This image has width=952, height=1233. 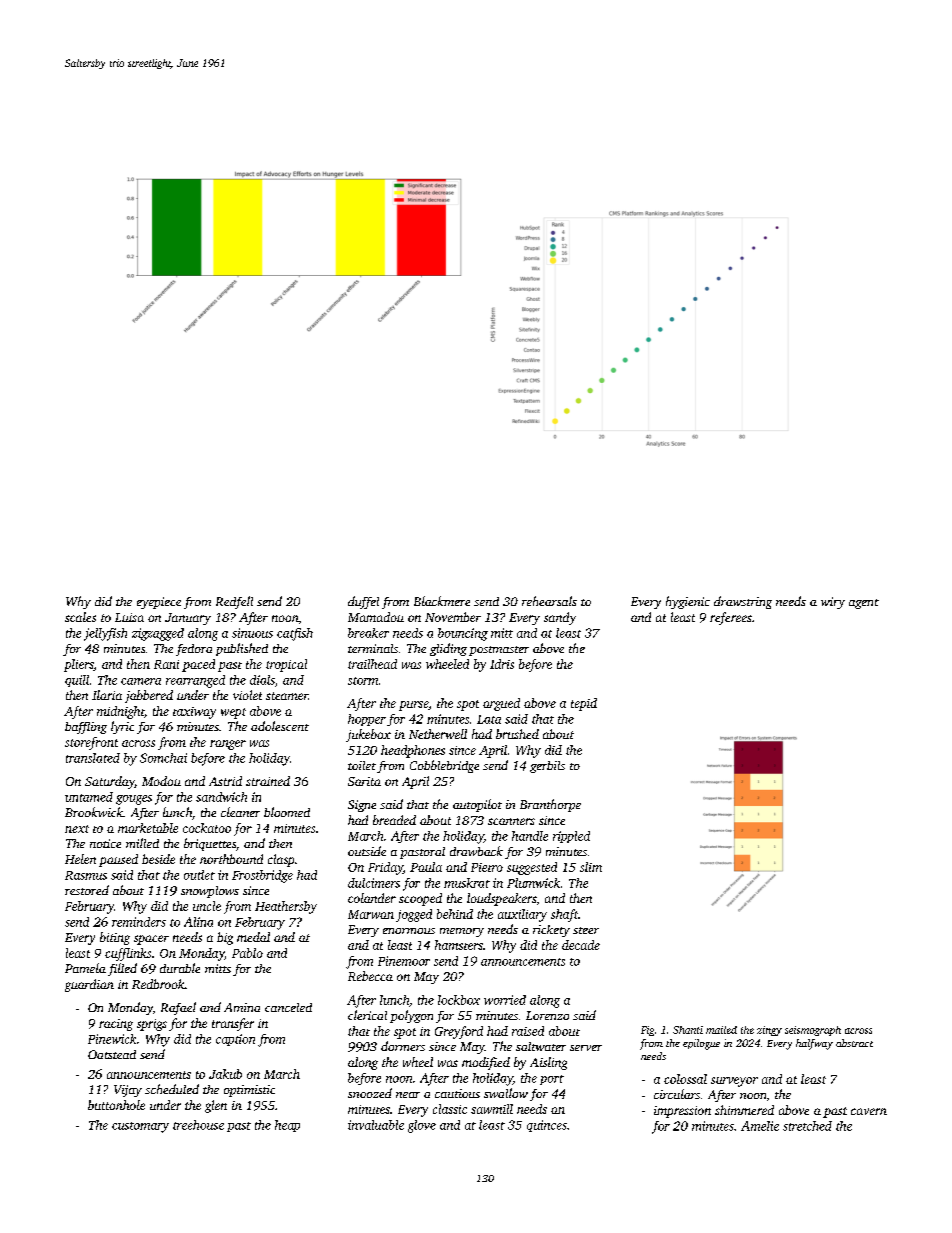 I want to click on eyepiece, so click(x=159, y=603).
